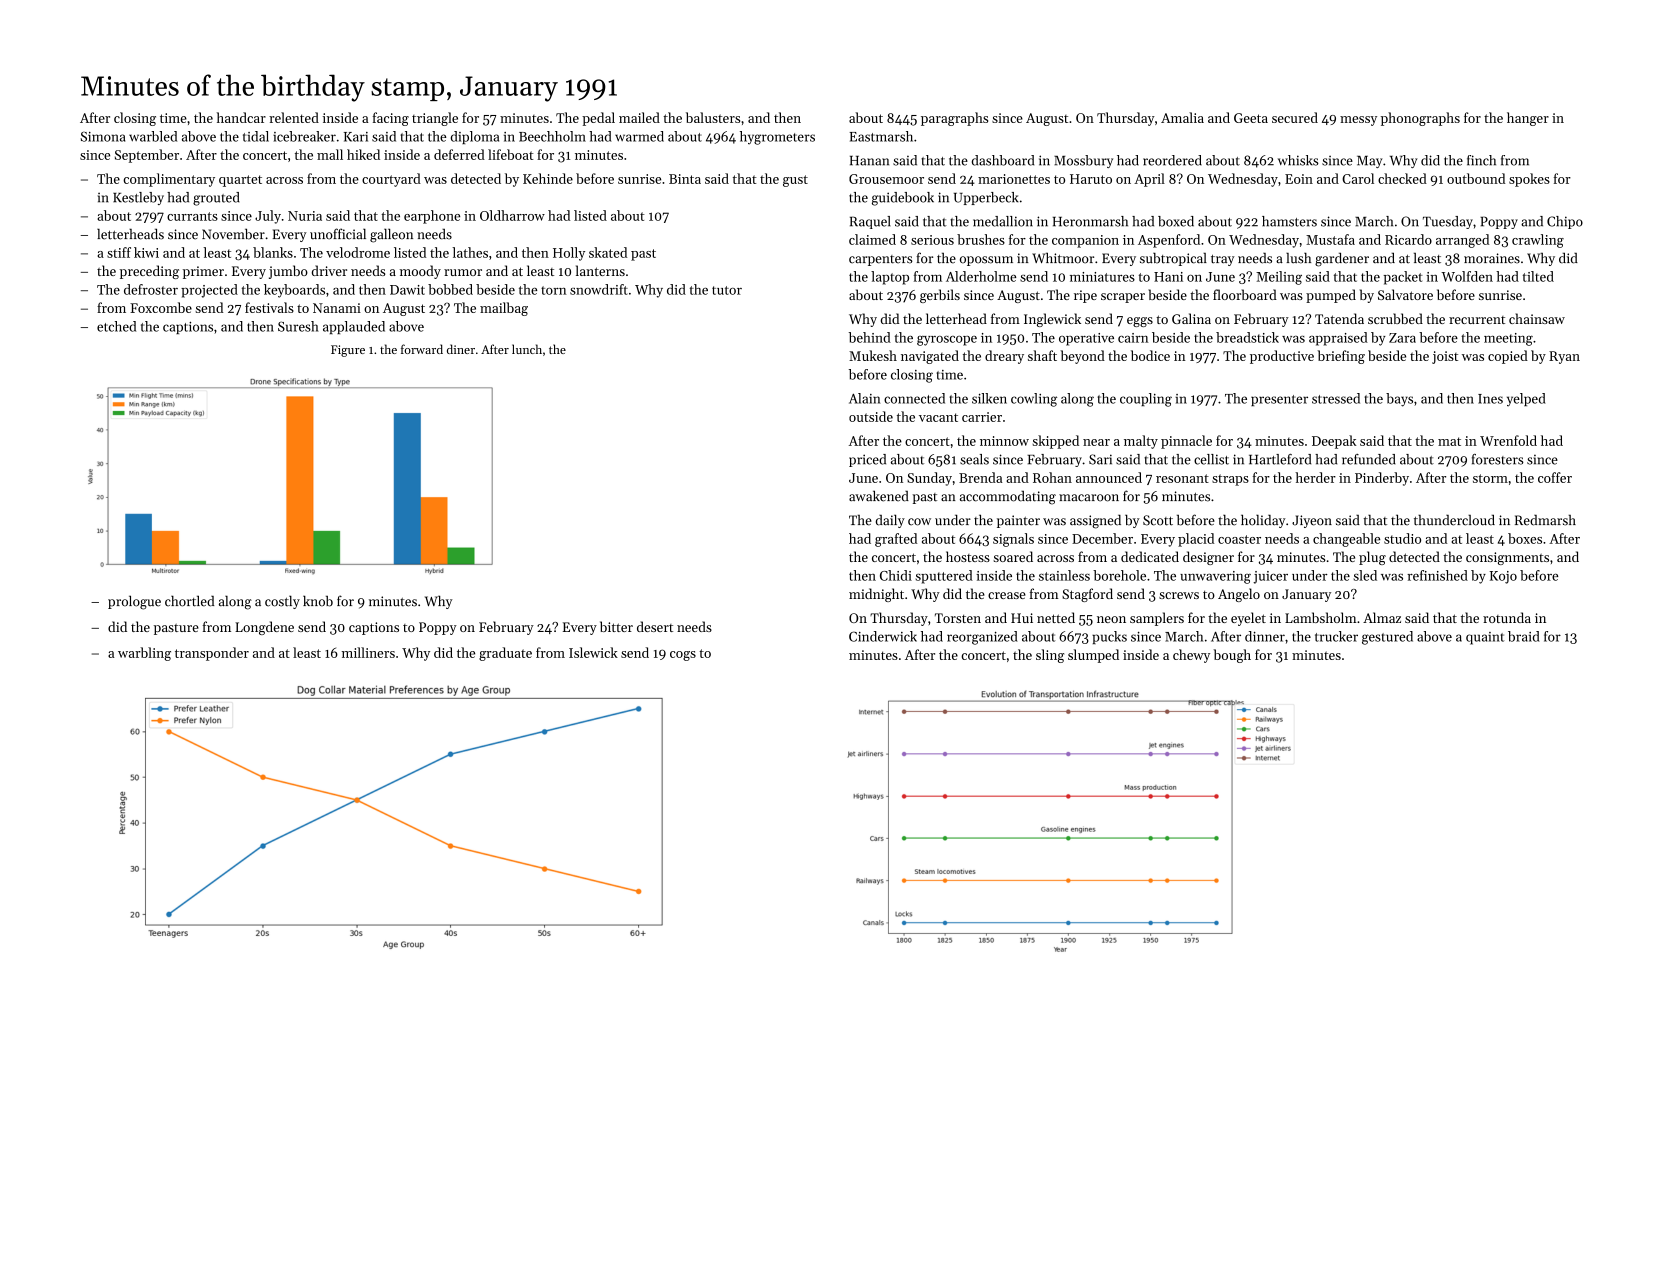 Image resolution: width=1665 pixels, height=1287 pixels. What do you see at coordinates (1528, 119) in the image?
I see `hanger` at bounding box center [1528, 119].
